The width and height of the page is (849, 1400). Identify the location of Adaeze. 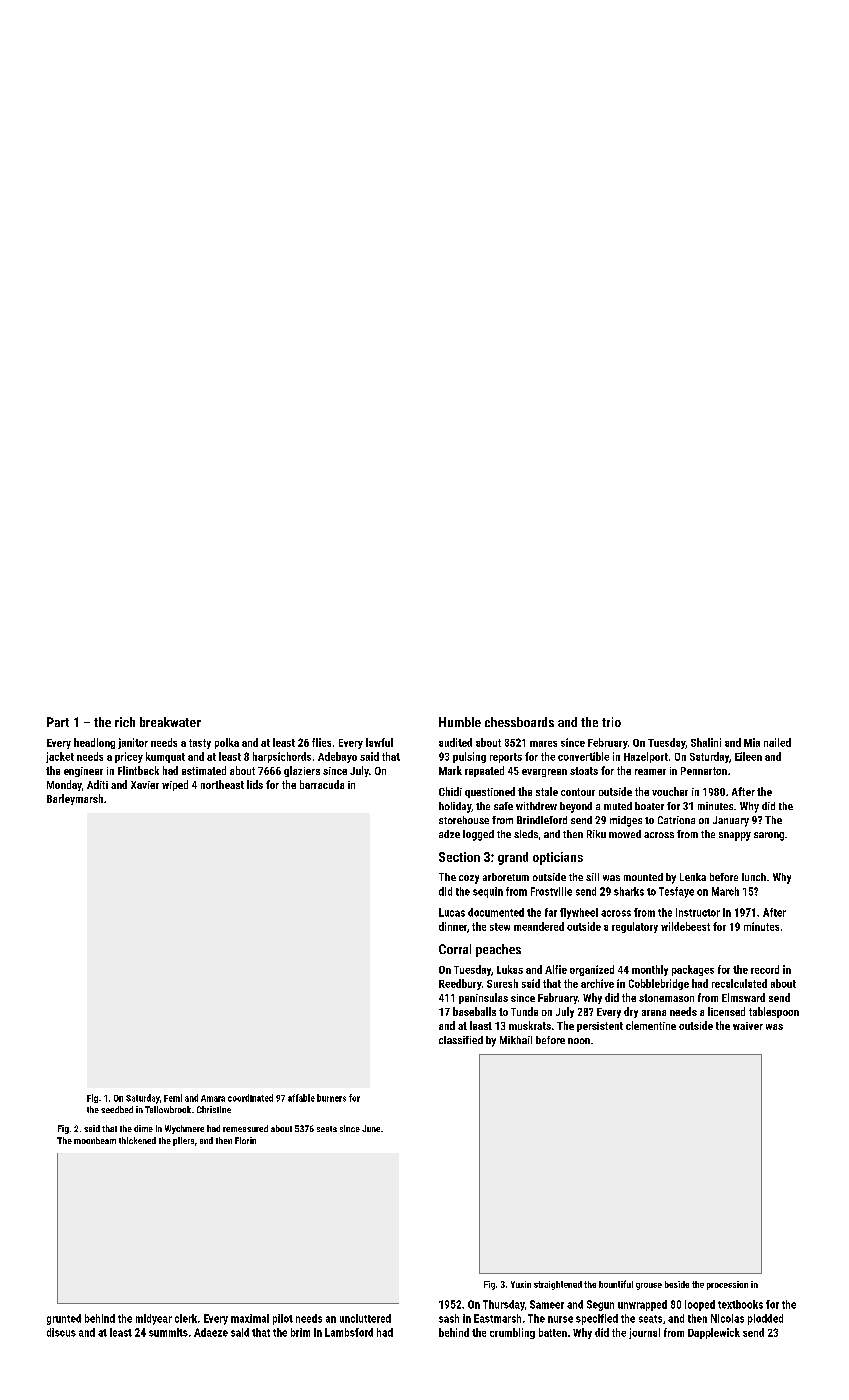
(211, 1332).
